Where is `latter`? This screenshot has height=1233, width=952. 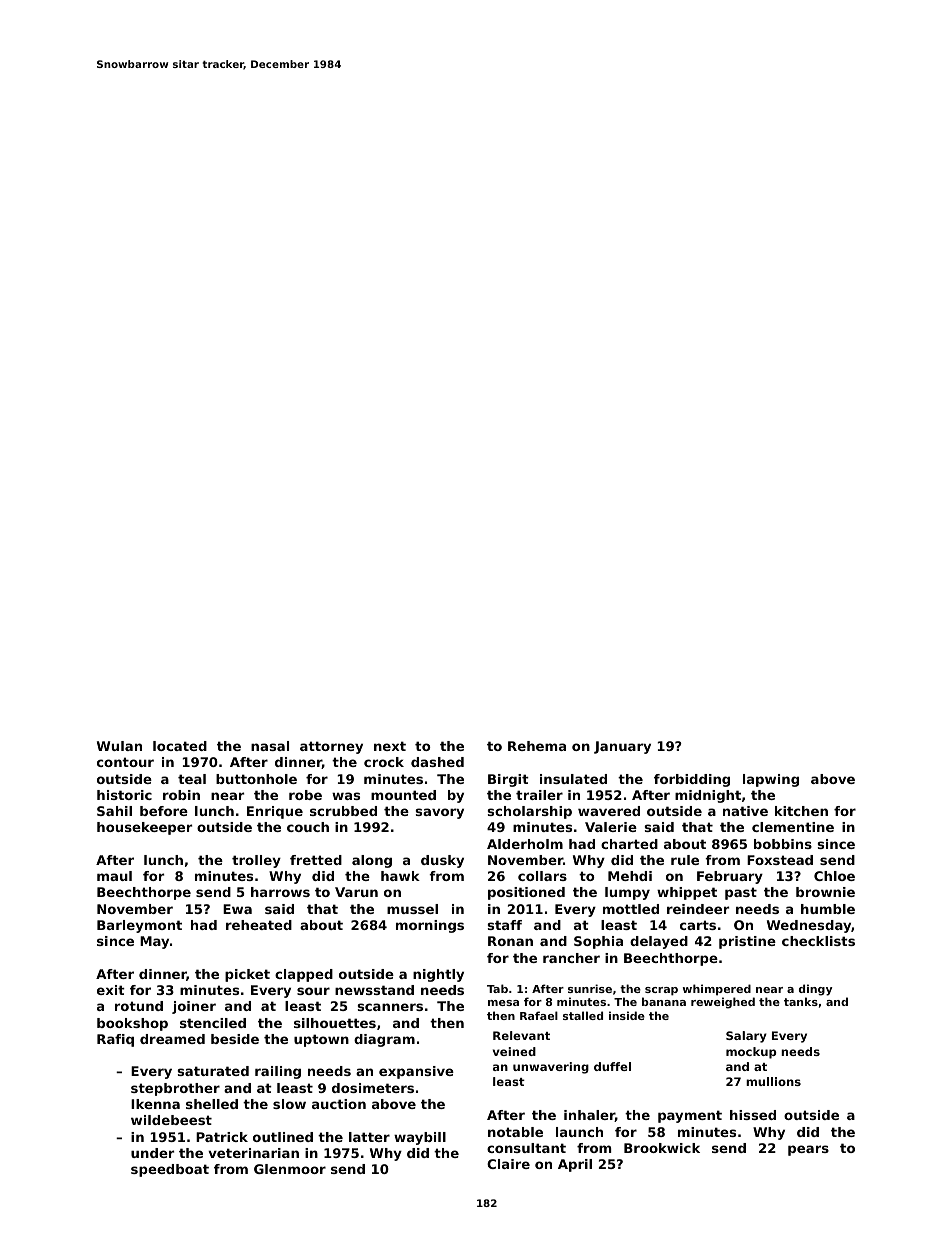 latter is located at coordinates (369, 1137).
